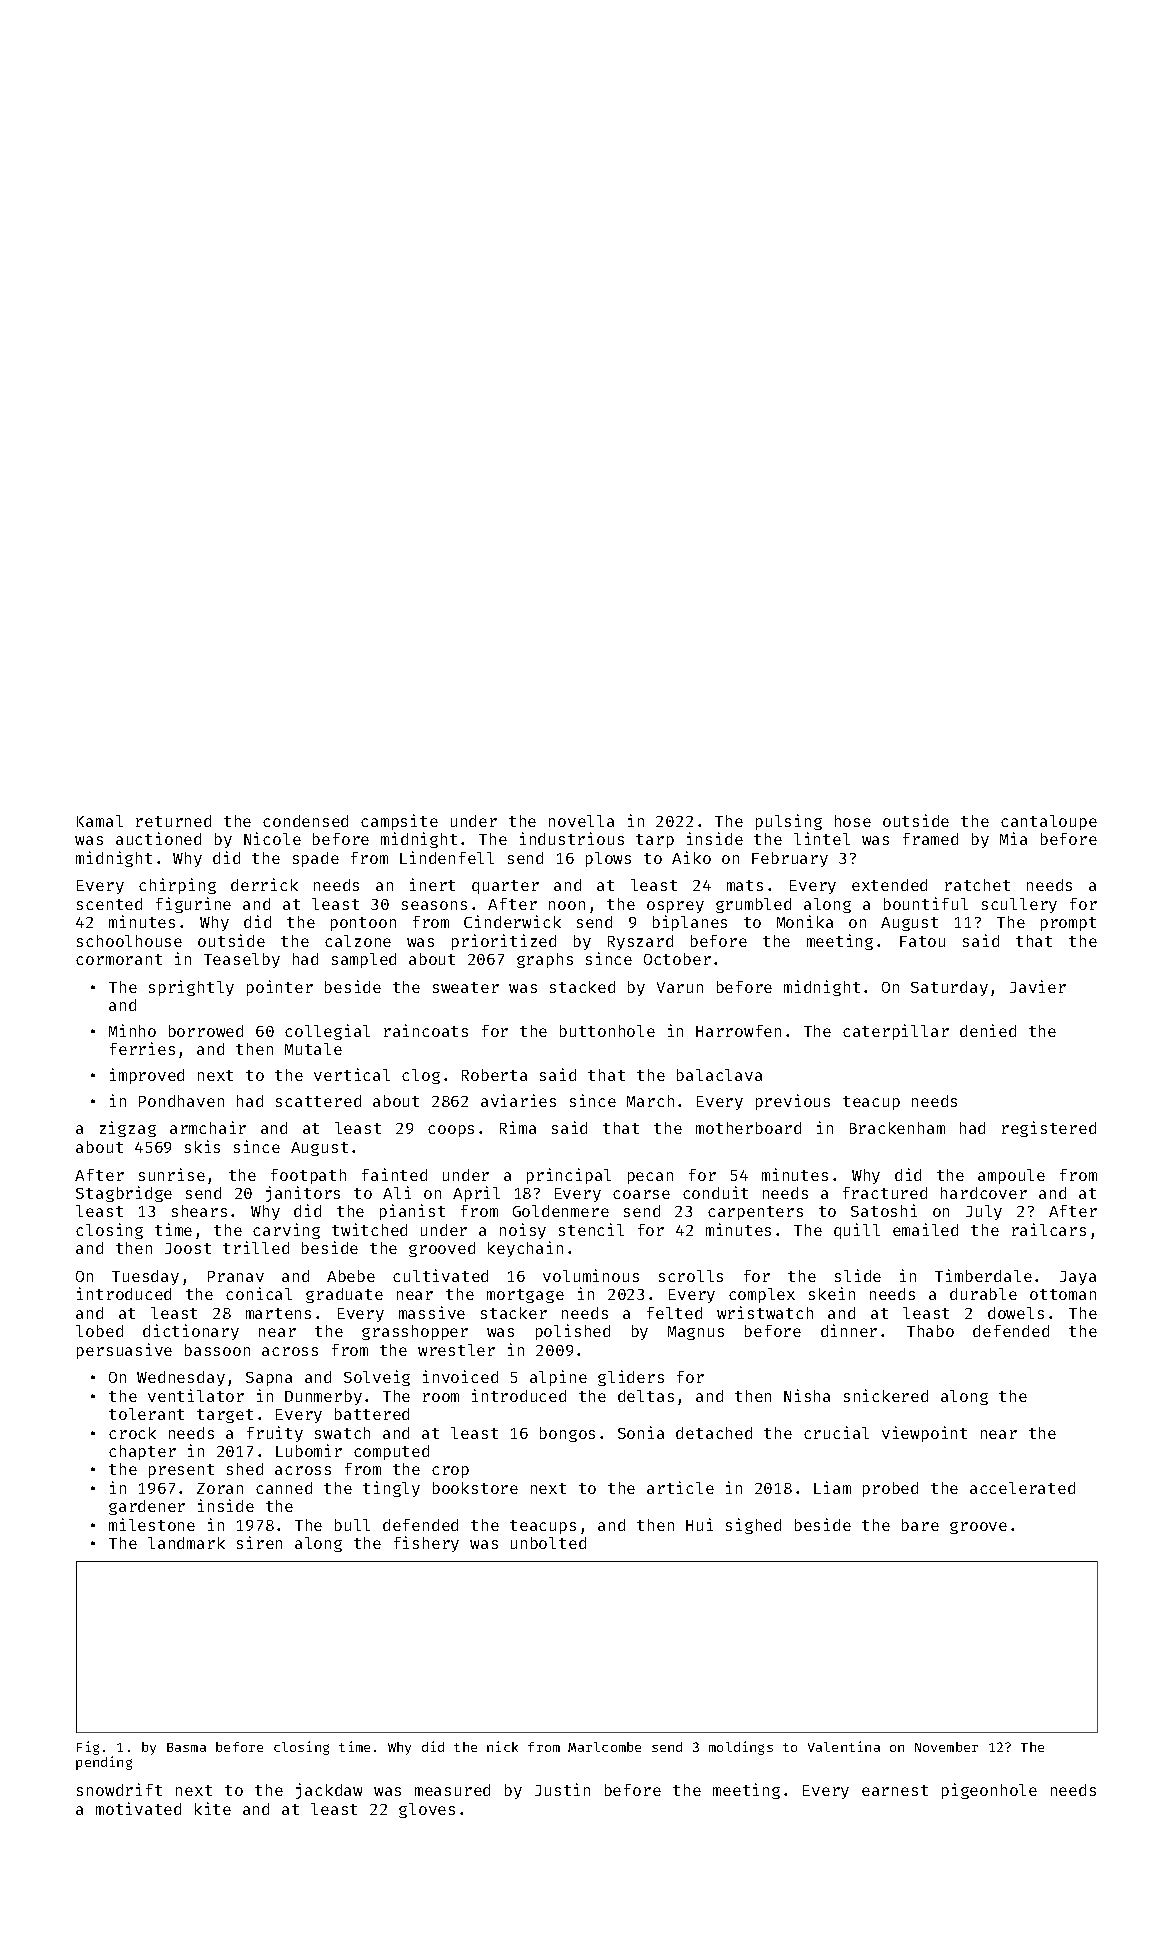 This screenshot has width=1174, height=1934. I want to click on measured, so click(452, 1790).
